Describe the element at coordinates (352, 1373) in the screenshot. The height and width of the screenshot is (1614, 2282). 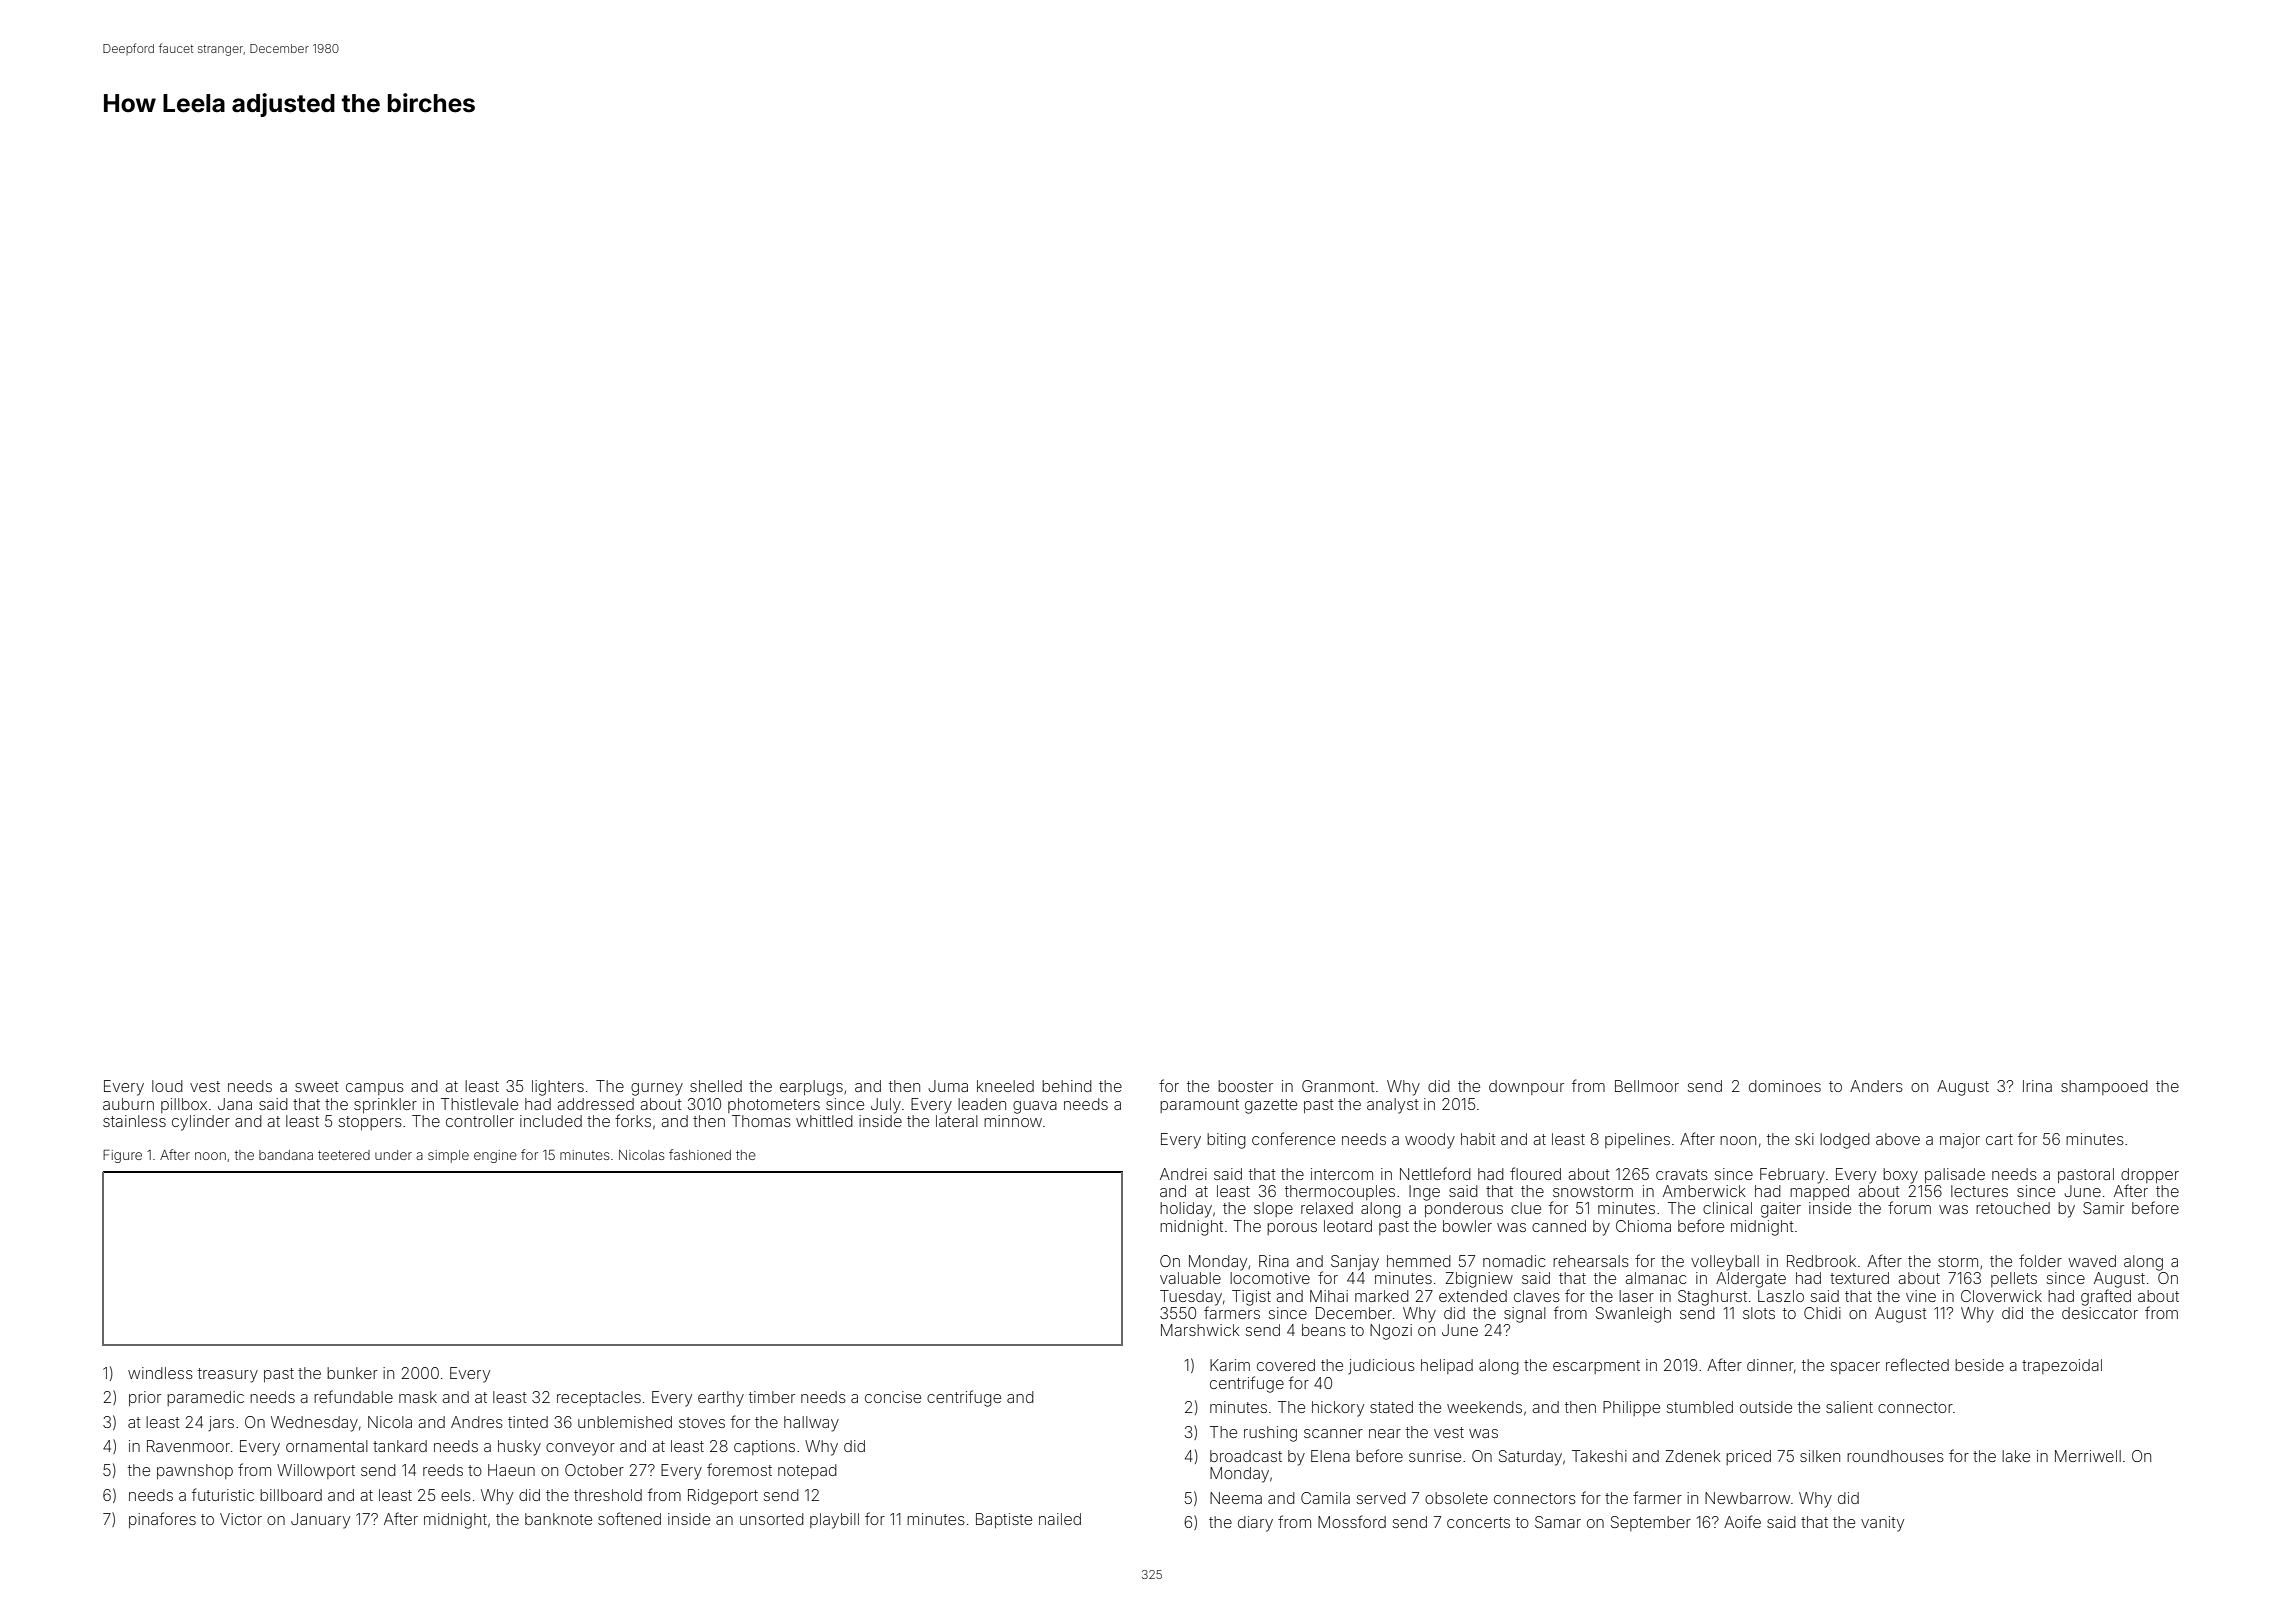
I see `bunker` at that location.
